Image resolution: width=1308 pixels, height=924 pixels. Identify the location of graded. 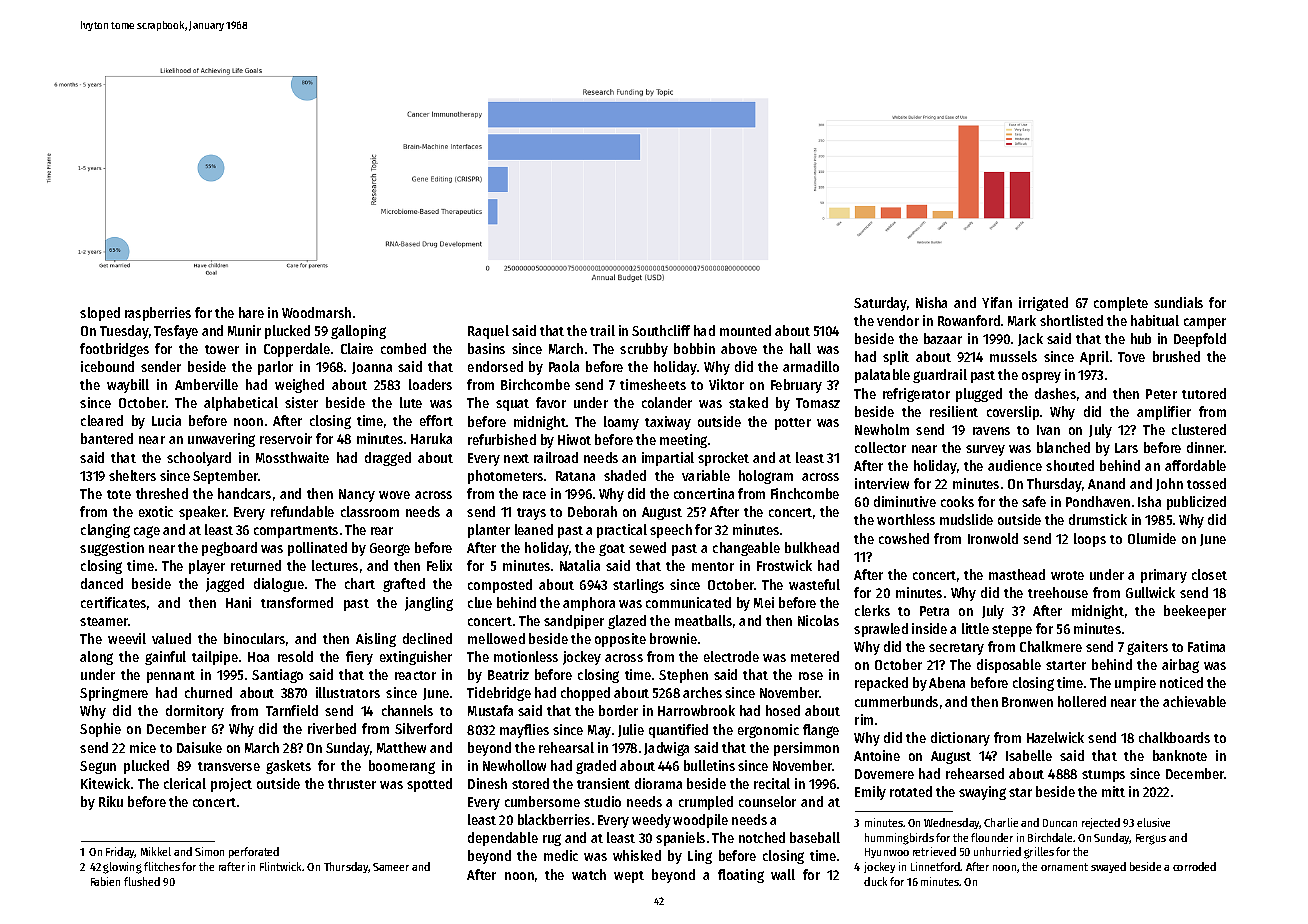
(596, 767).
